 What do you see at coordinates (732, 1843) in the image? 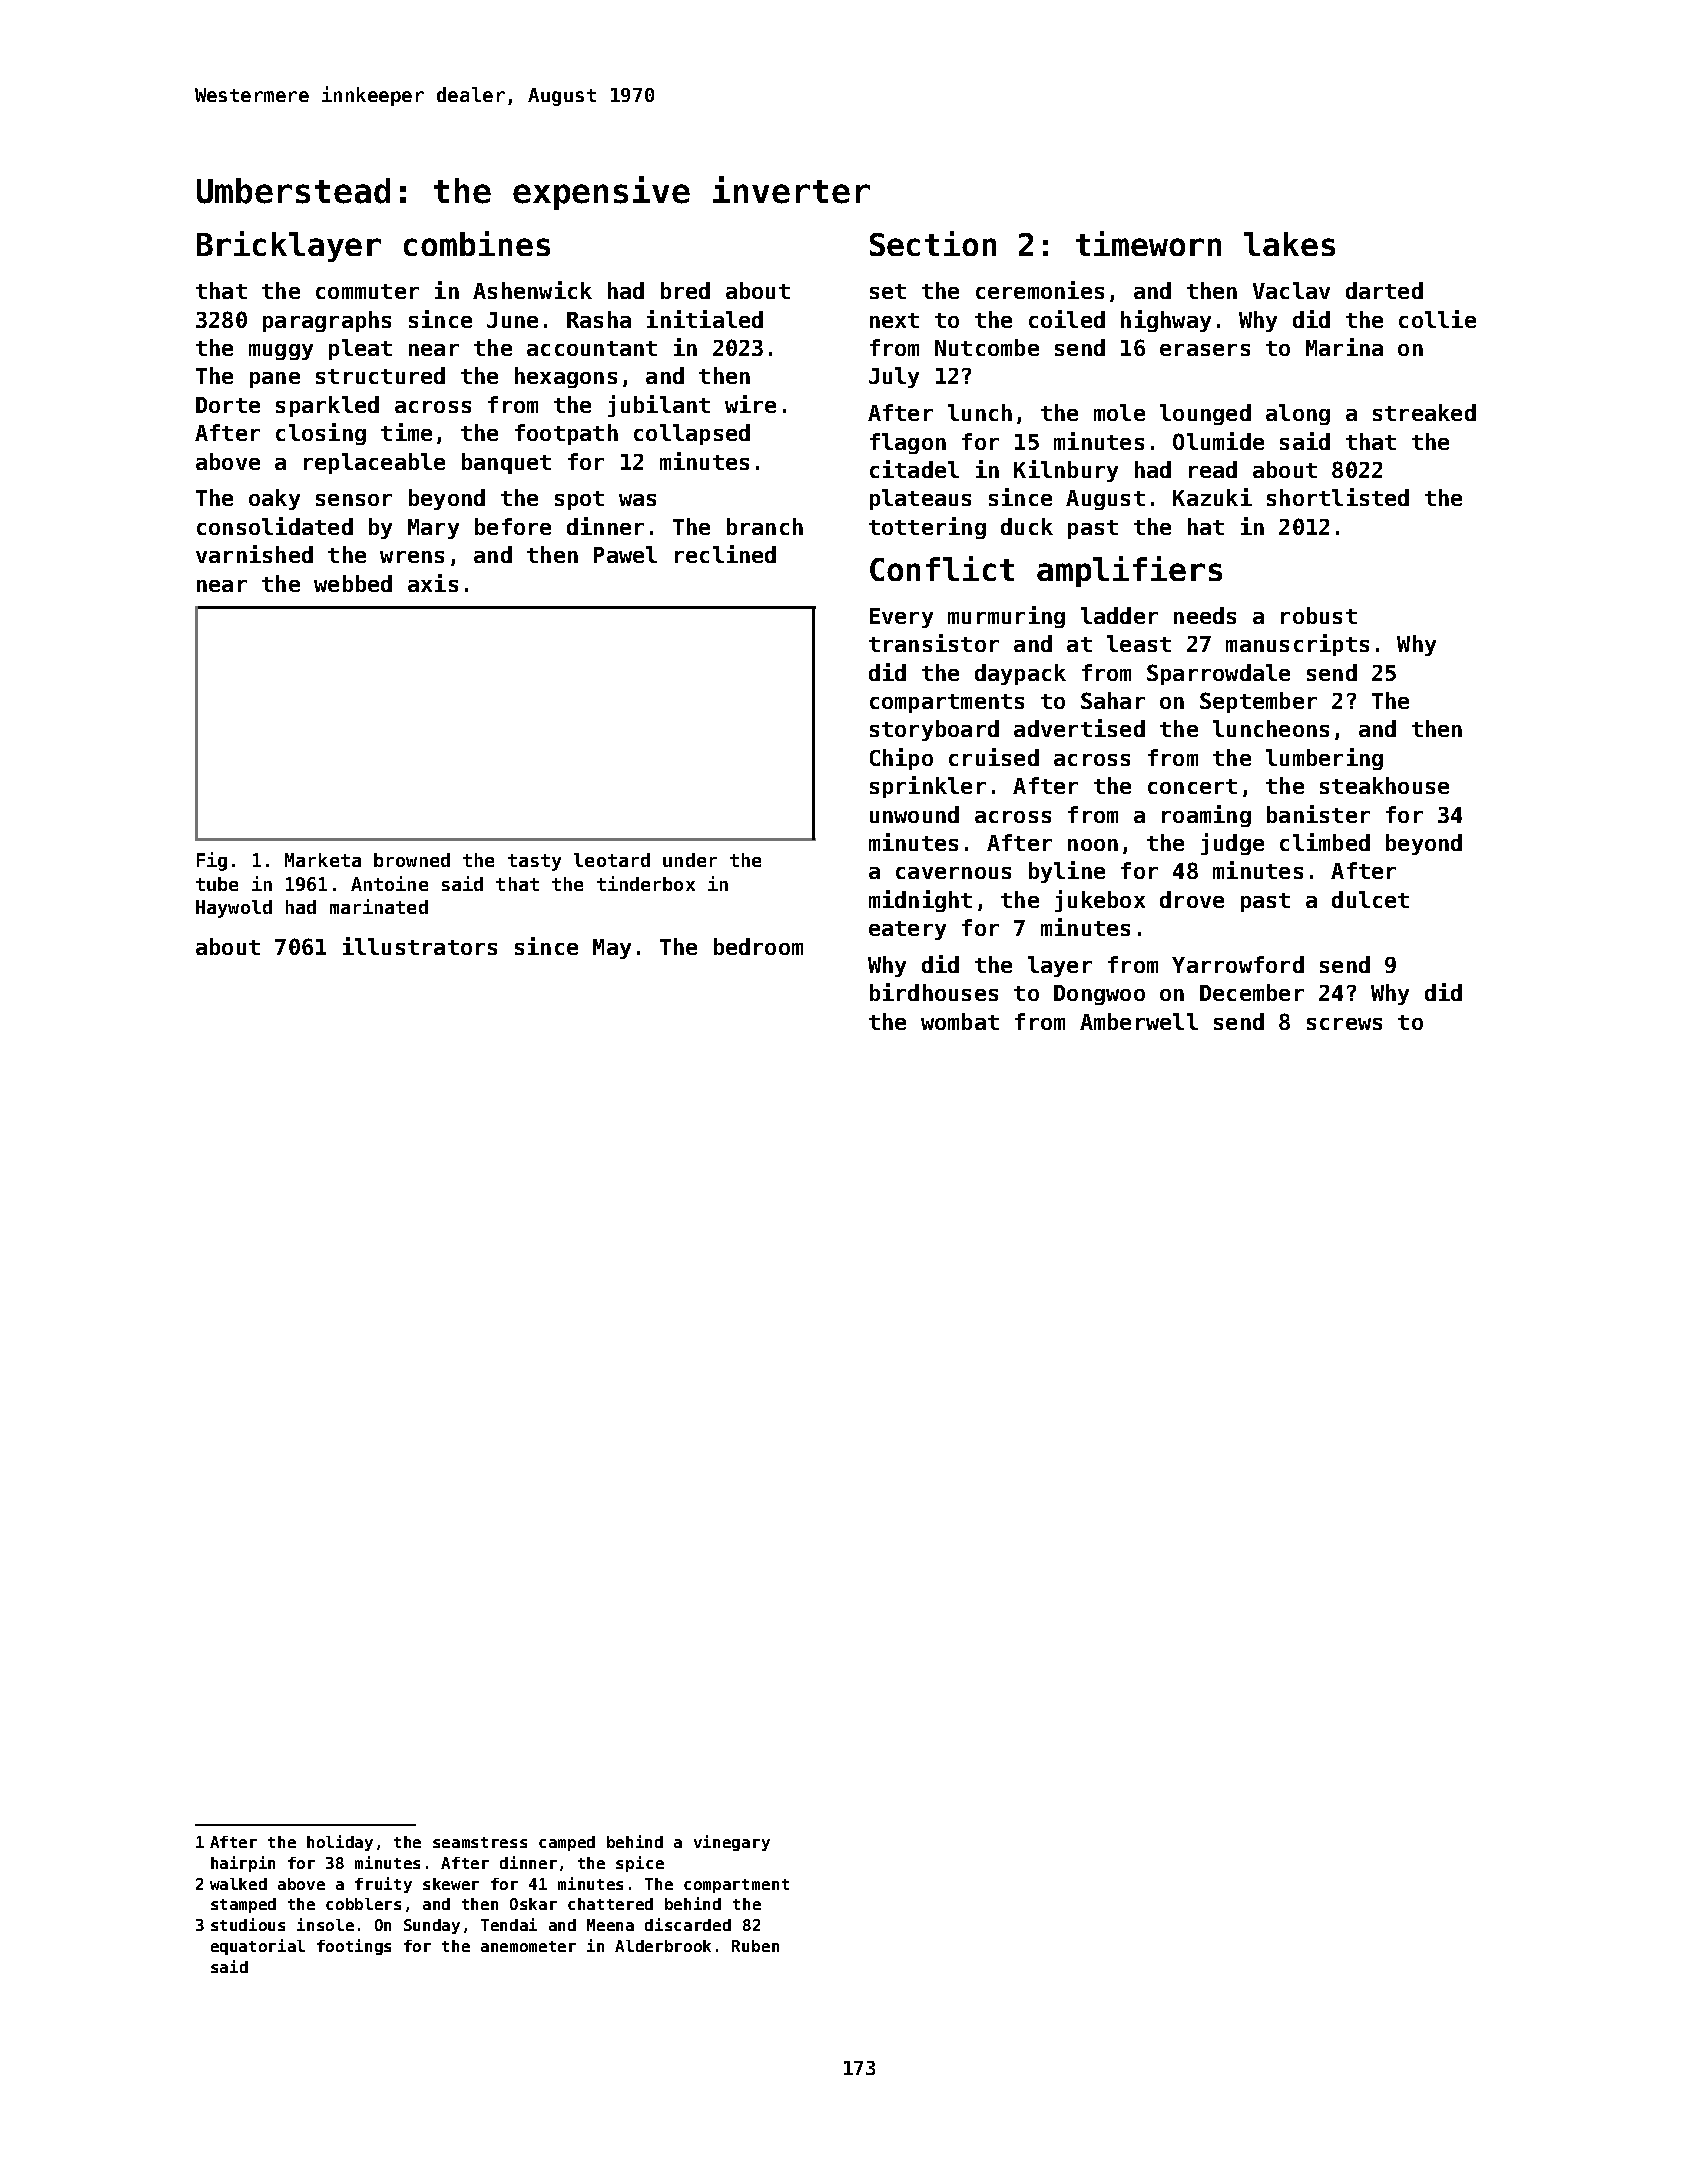
I see `vinegary` at bounding box center [732, 1843].
